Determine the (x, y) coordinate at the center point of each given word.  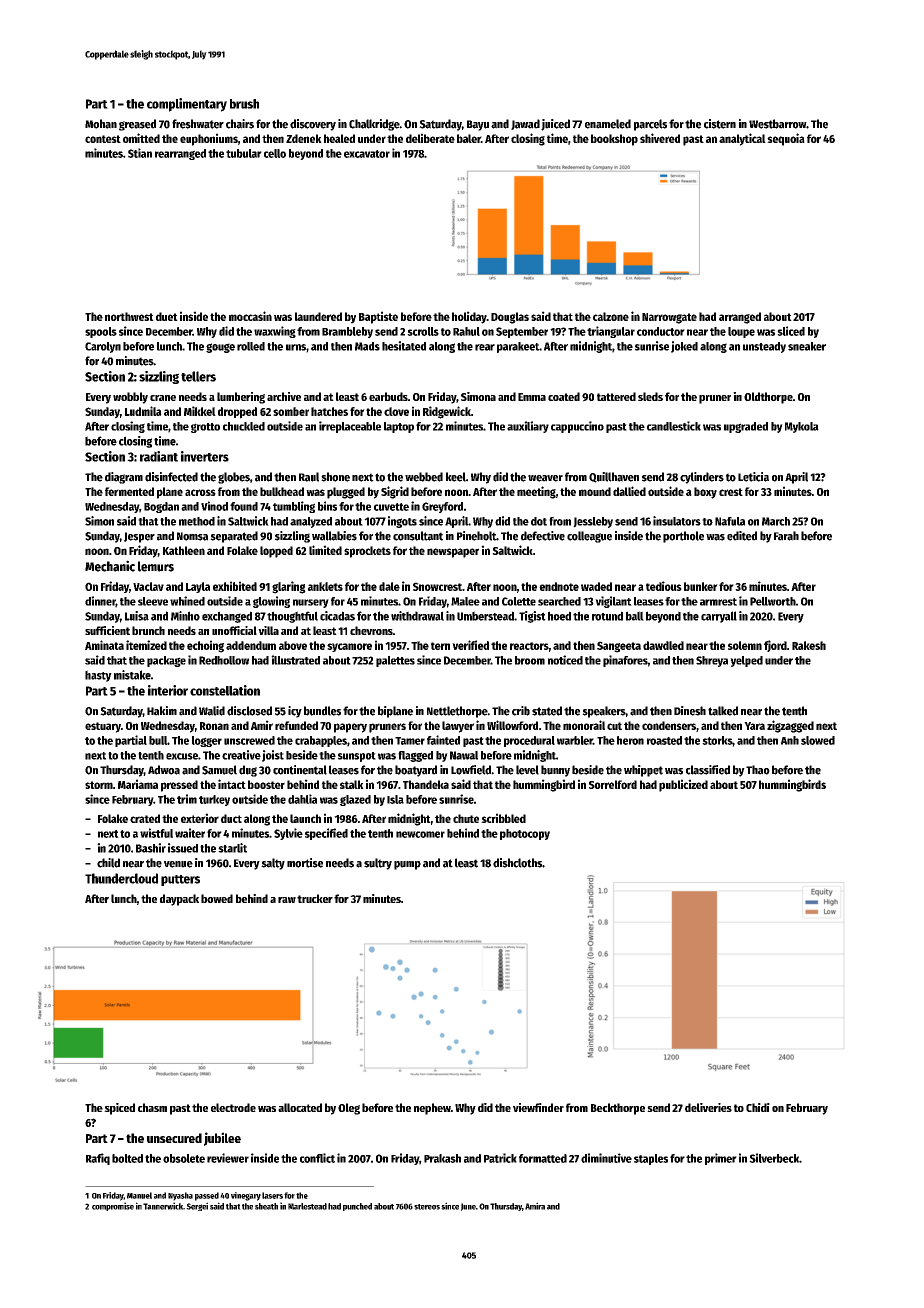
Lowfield (471, 770)
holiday (469, 317)
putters (180, 880)
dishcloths (517, 863)
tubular (244, 153)
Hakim (162, 711)
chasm (152, 1107)
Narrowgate (669, 318)
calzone (611, 316)
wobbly (130, 398)
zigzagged (790, 726)
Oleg (349, 1109)
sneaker (807, 346)
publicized (683, 785)
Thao (758, 770)
